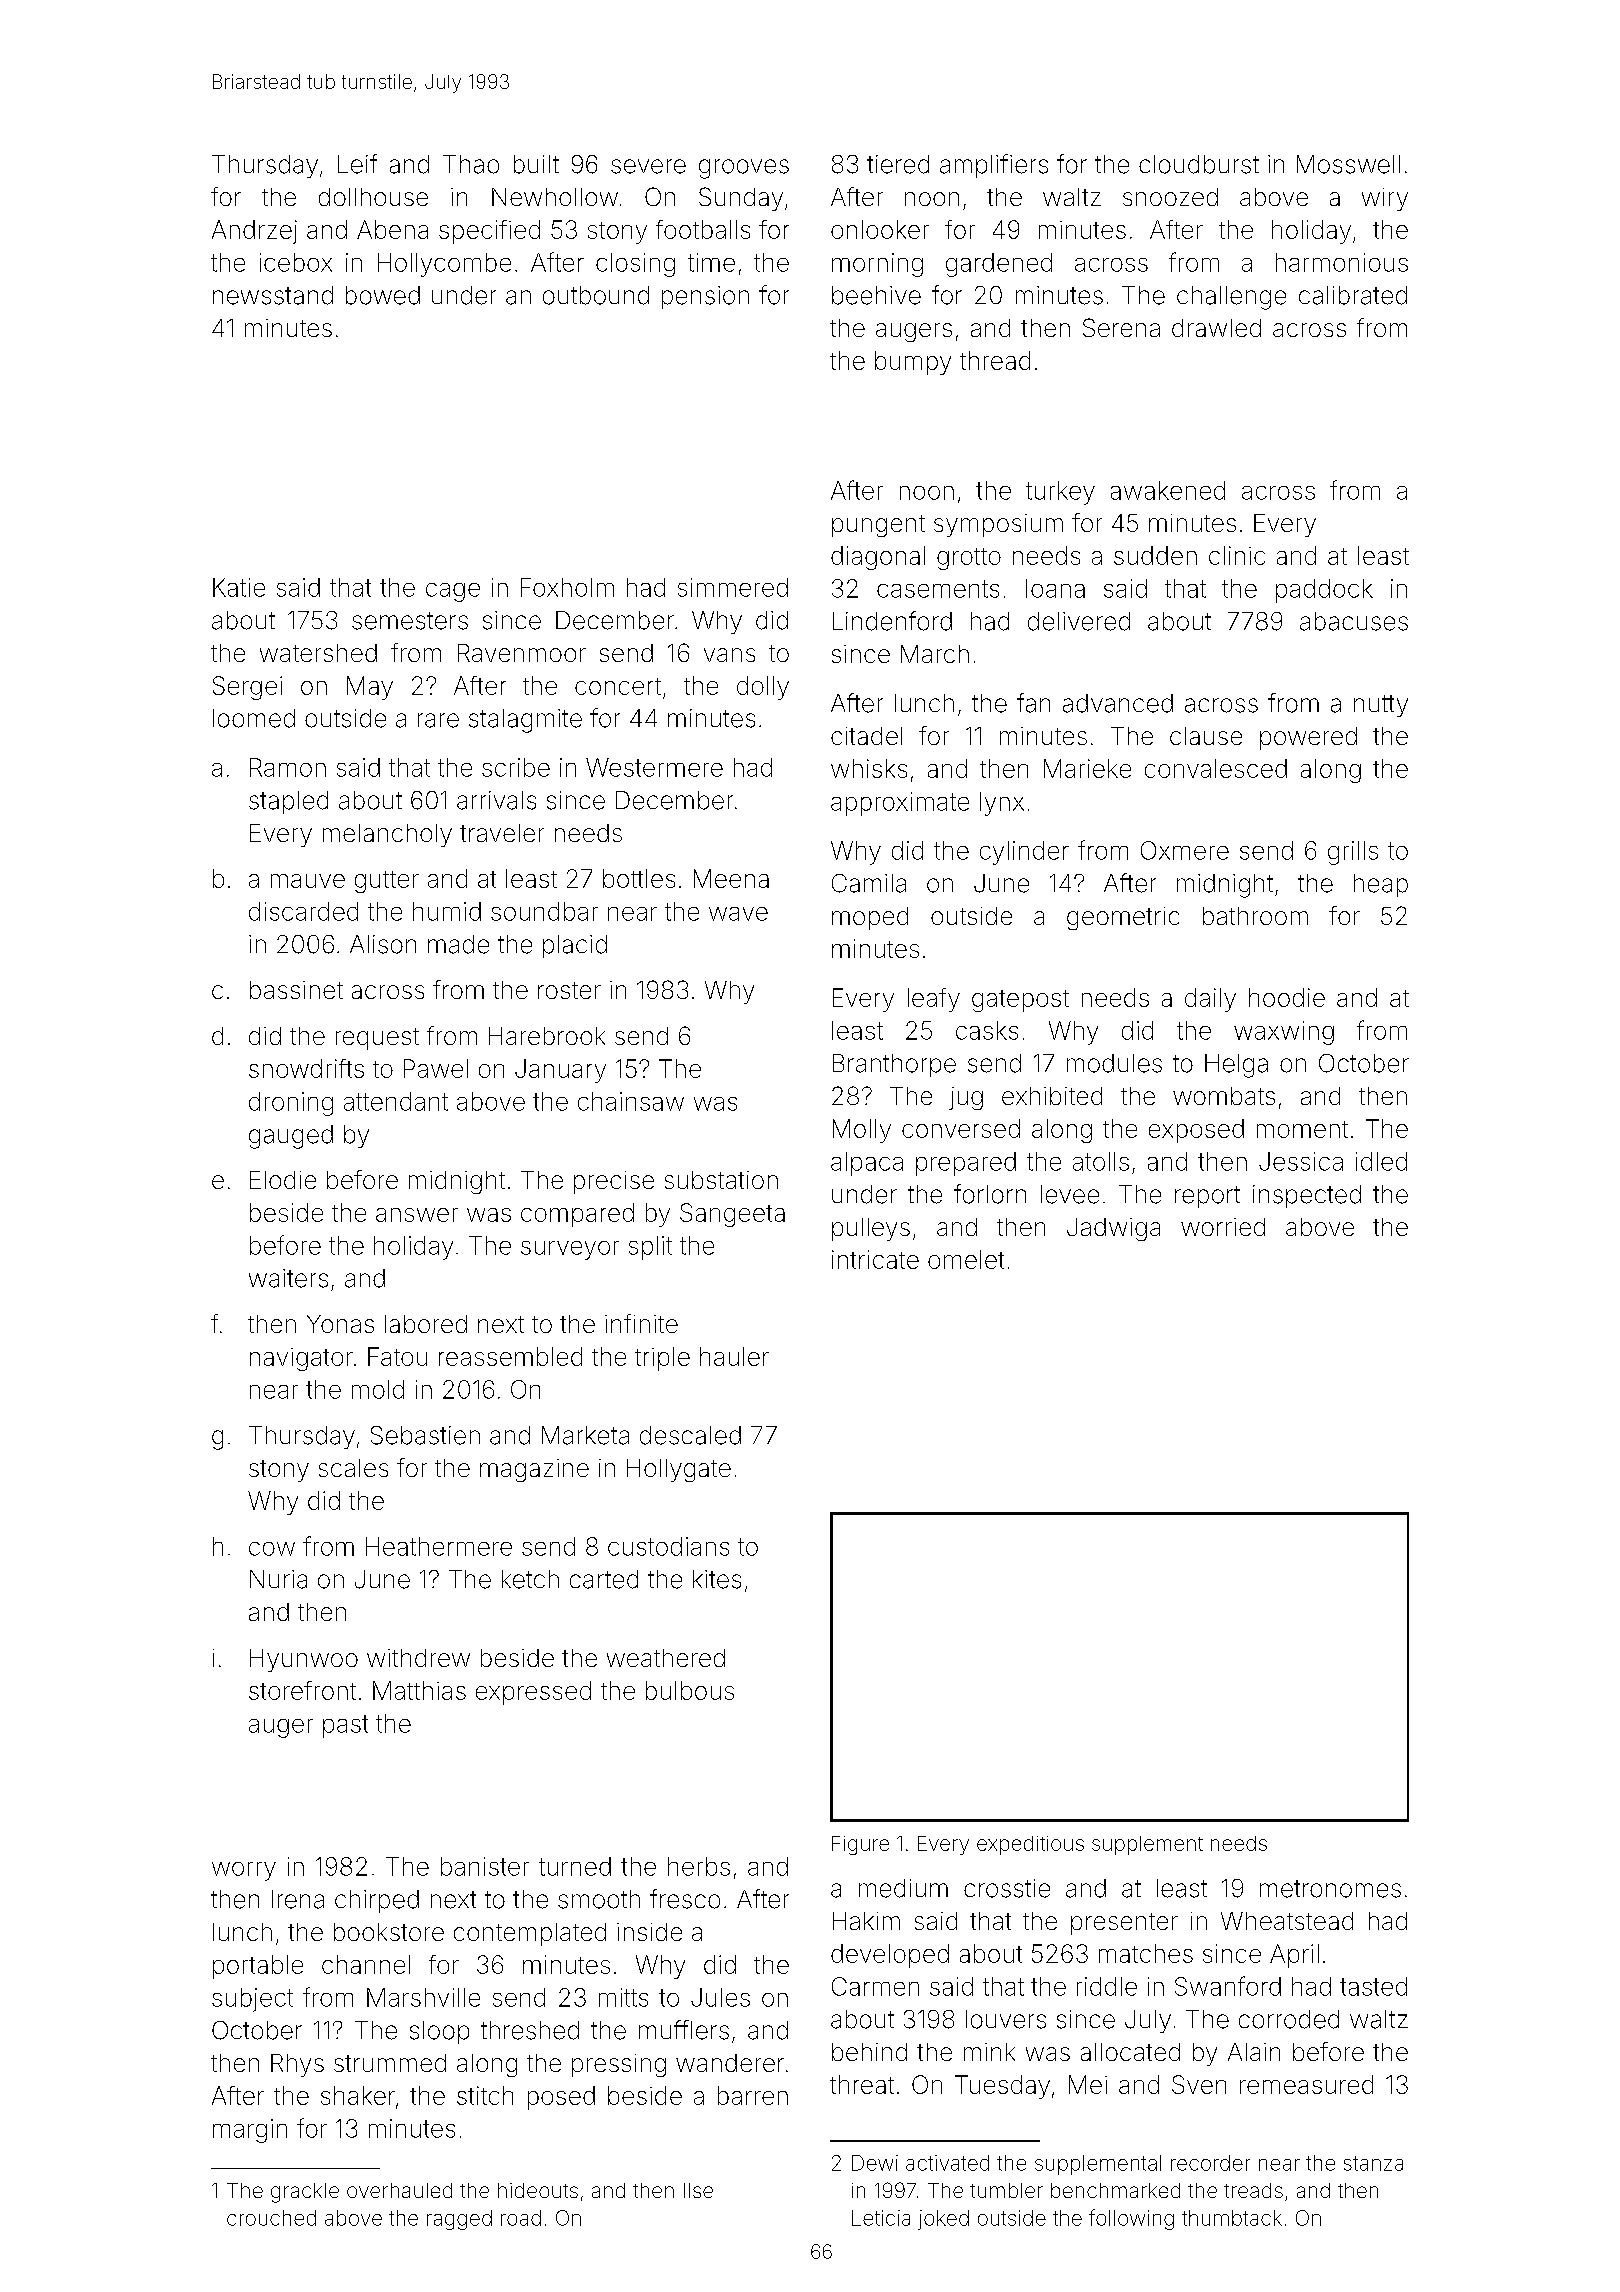  I want to click on cloudburst, so click(1199, 164).
